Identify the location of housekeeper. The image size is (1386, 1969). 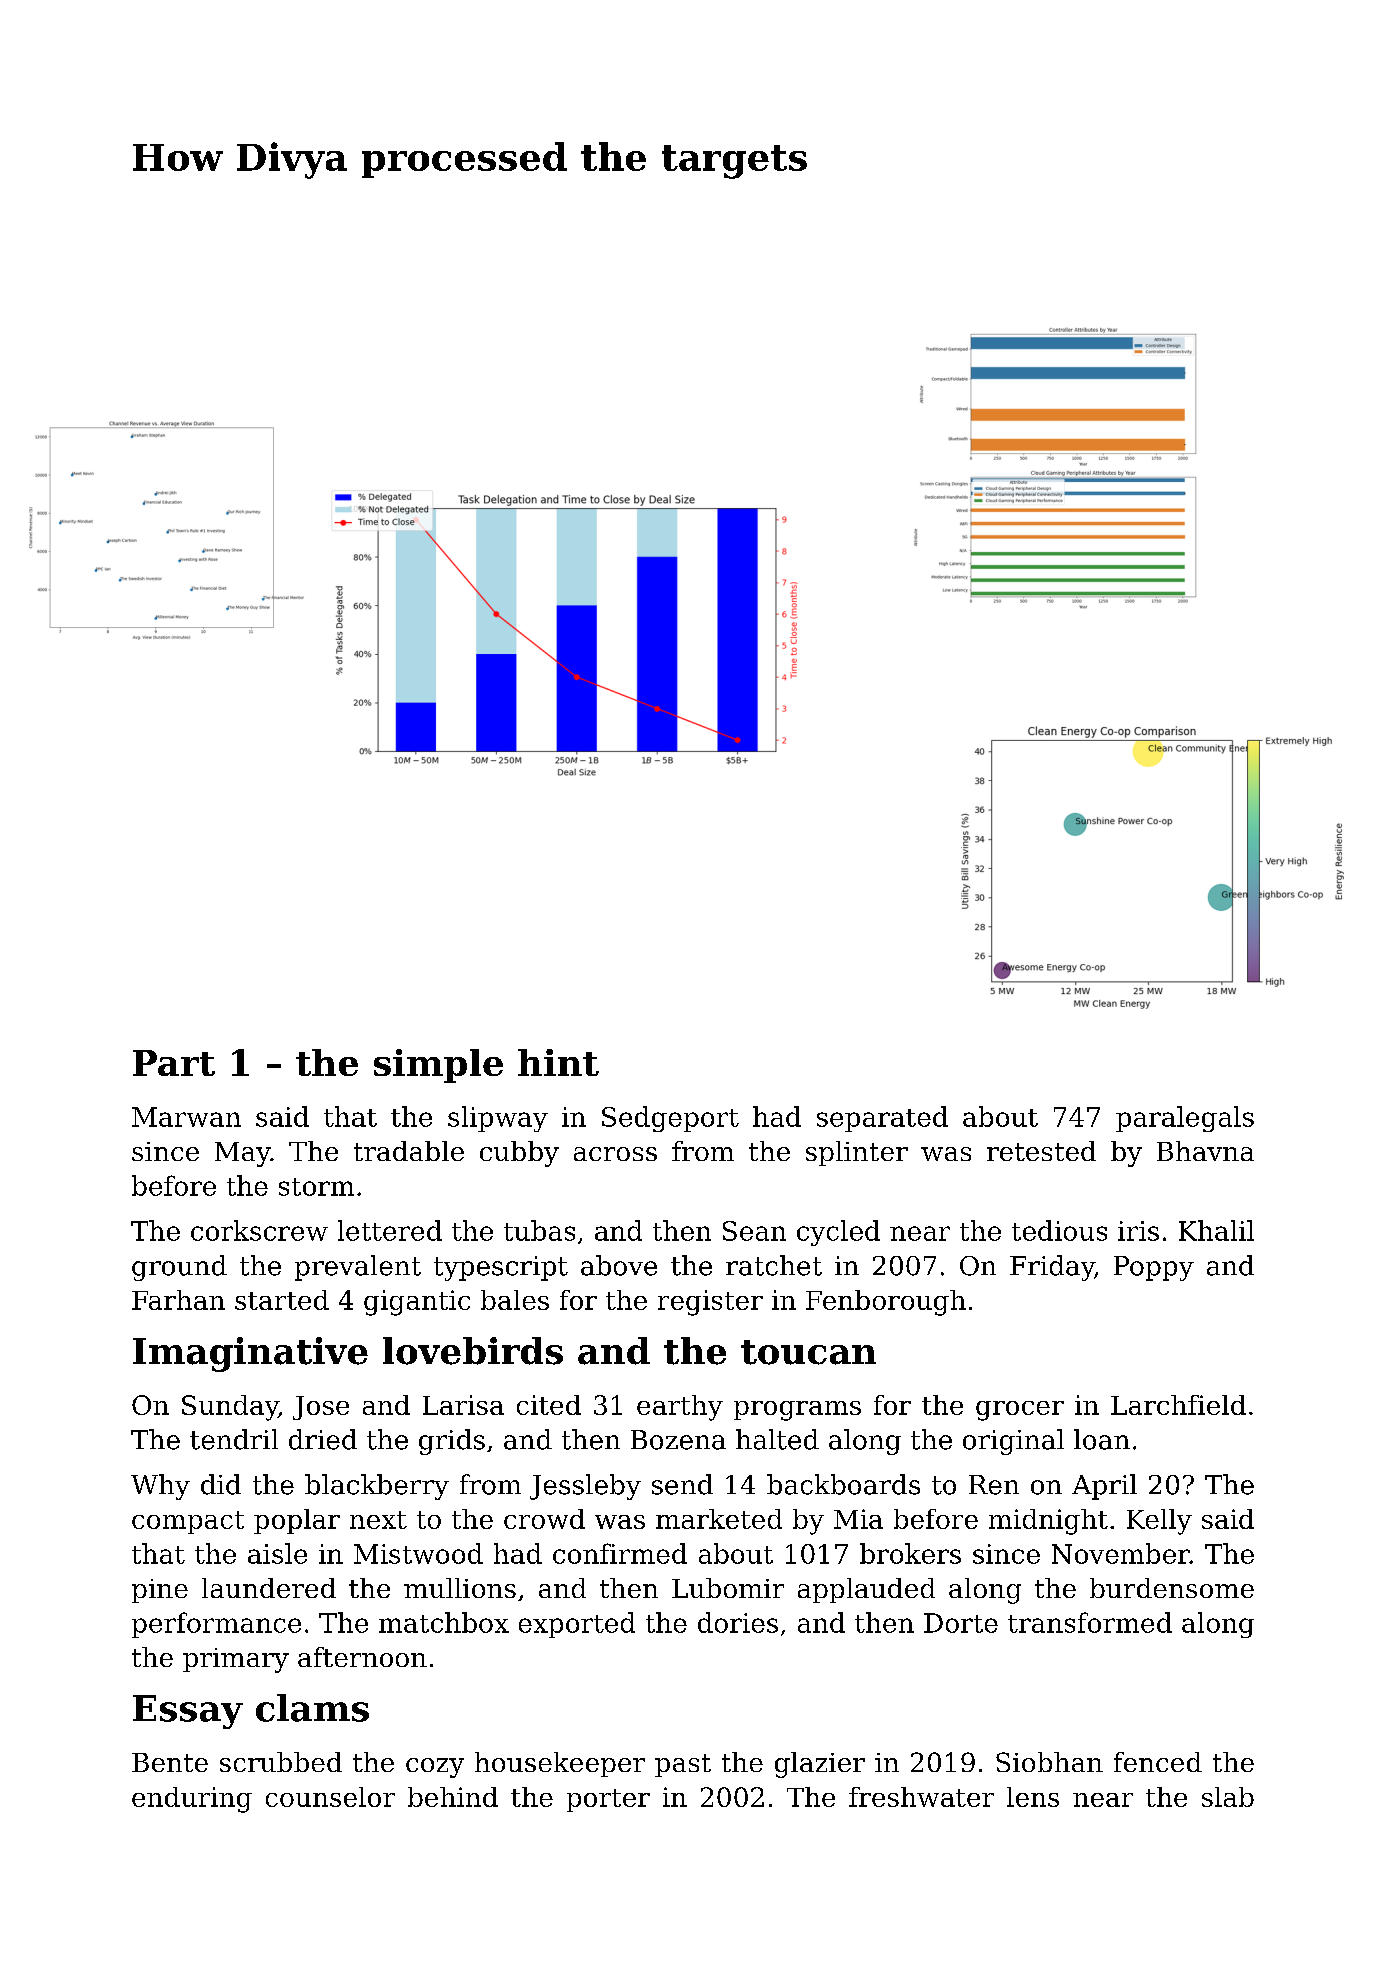
(560, 1764).
